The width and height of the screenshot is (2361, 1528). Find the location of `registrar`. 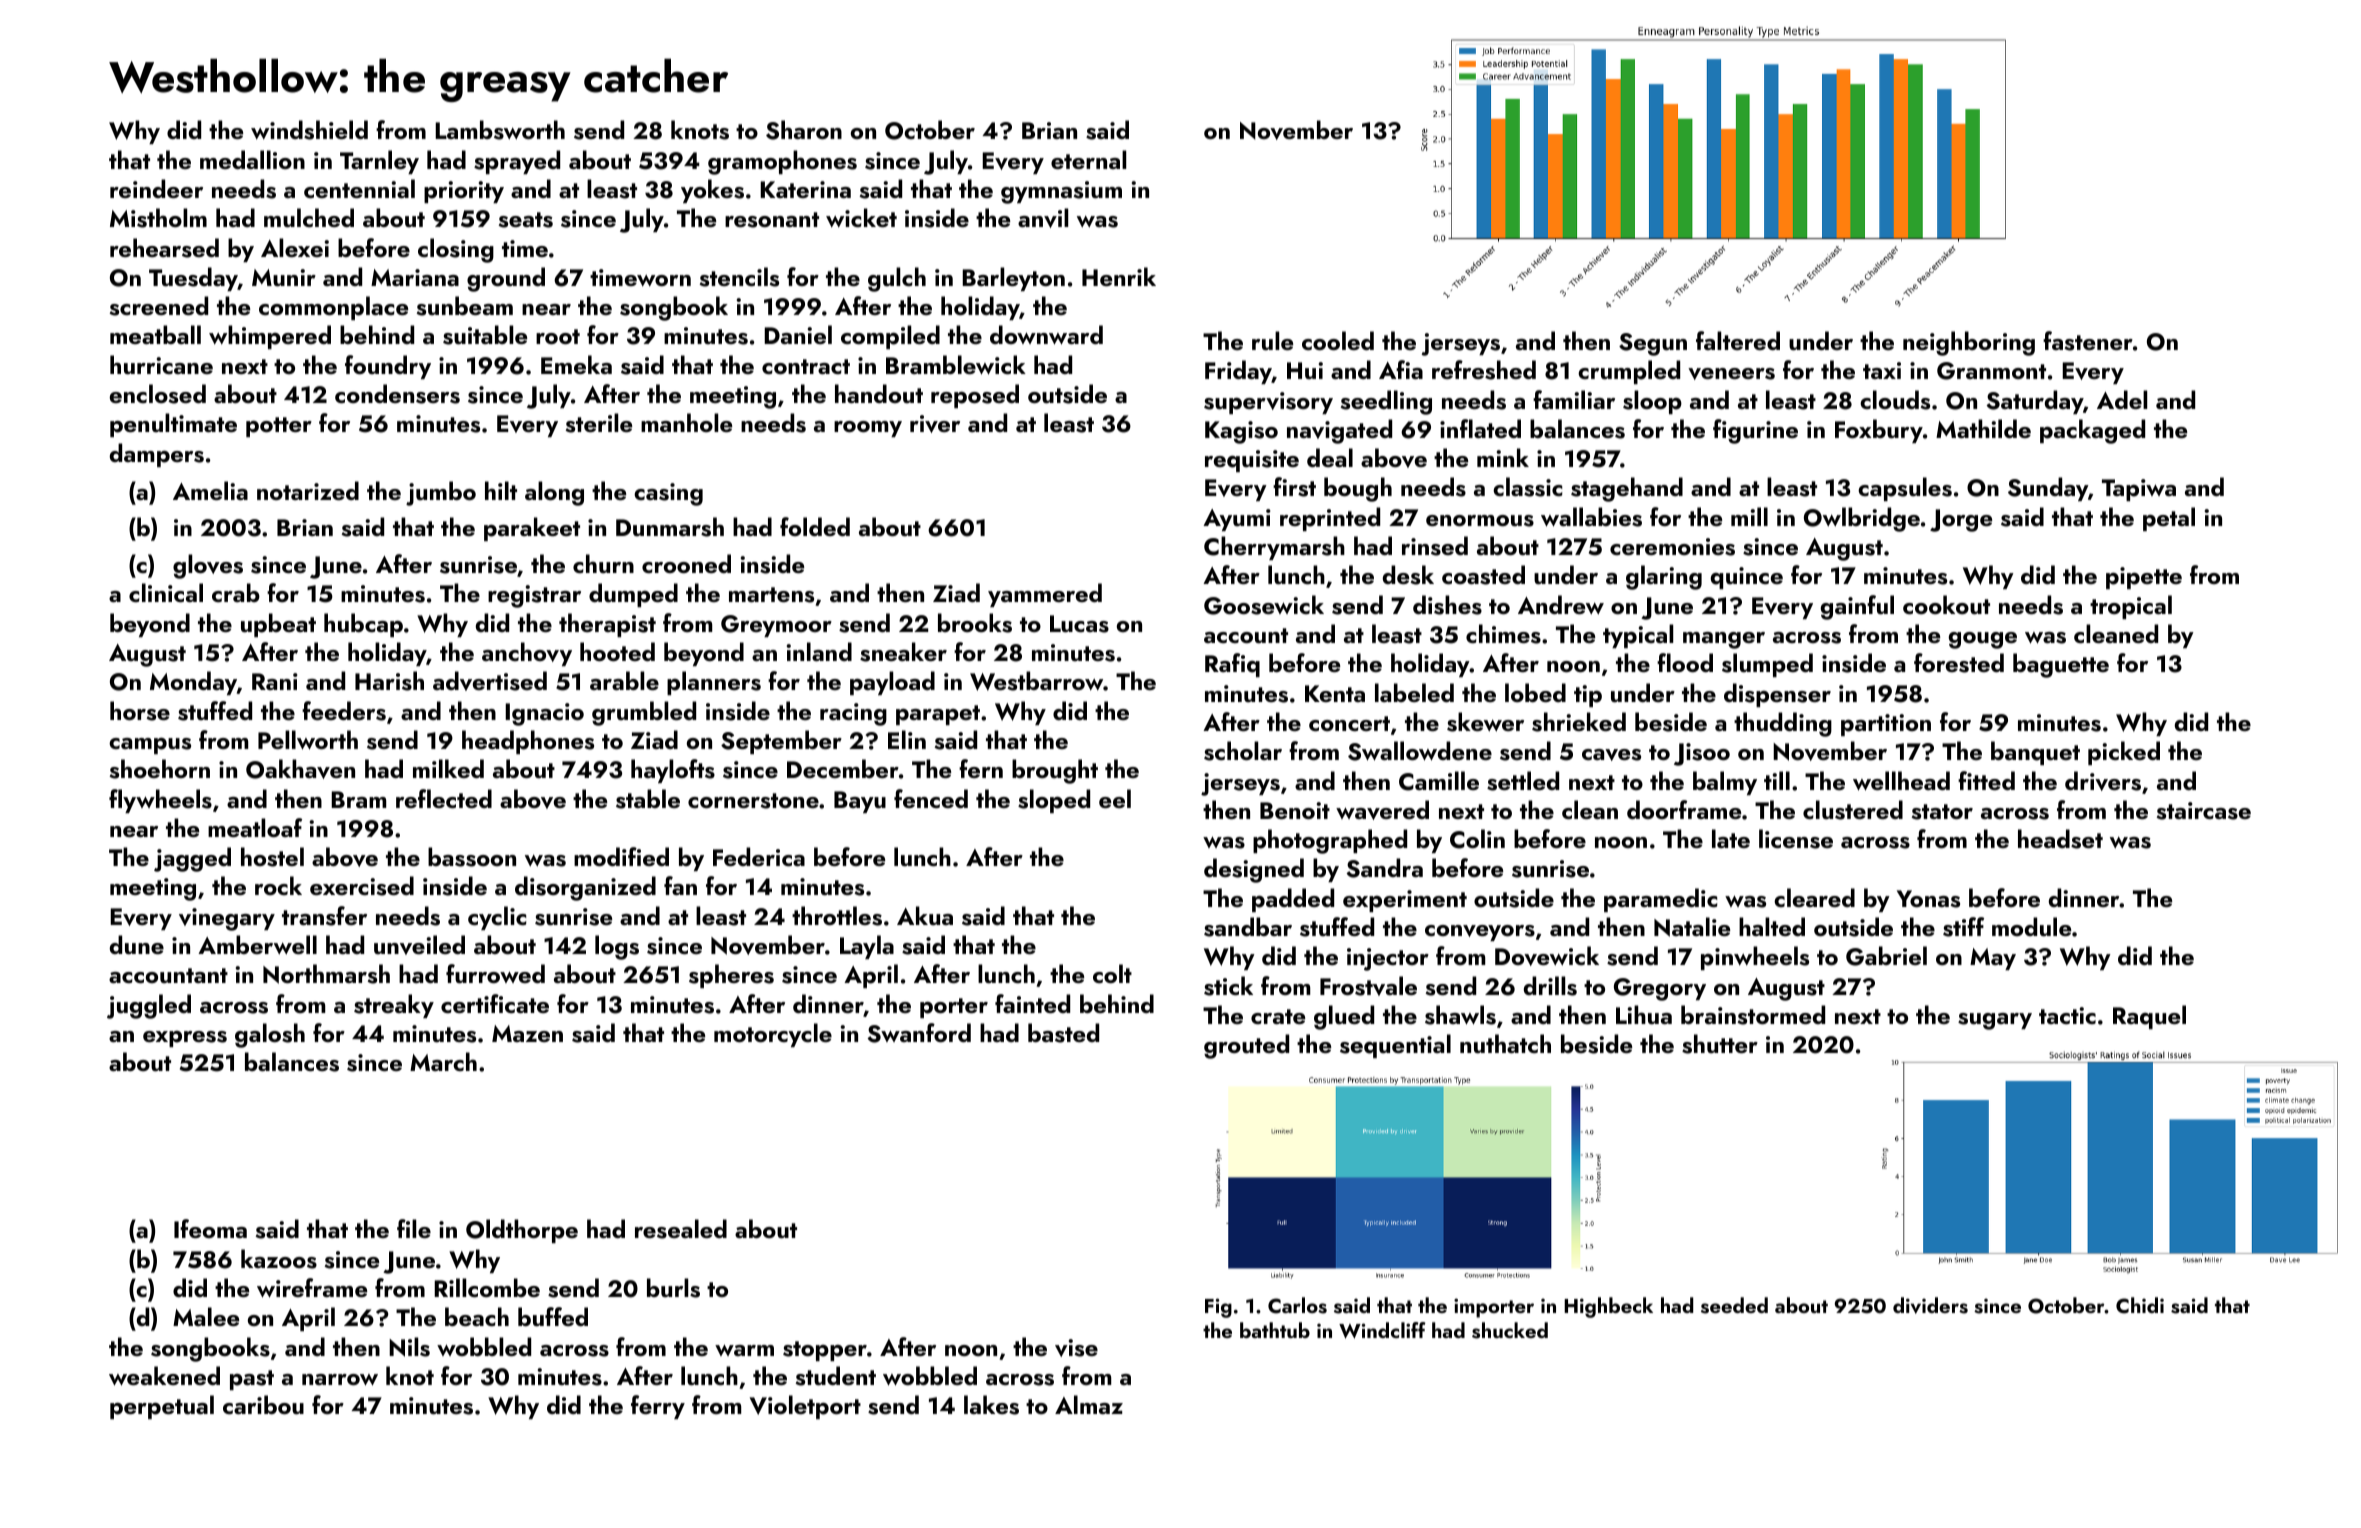

registrar is located at coordinates (534, 596).
